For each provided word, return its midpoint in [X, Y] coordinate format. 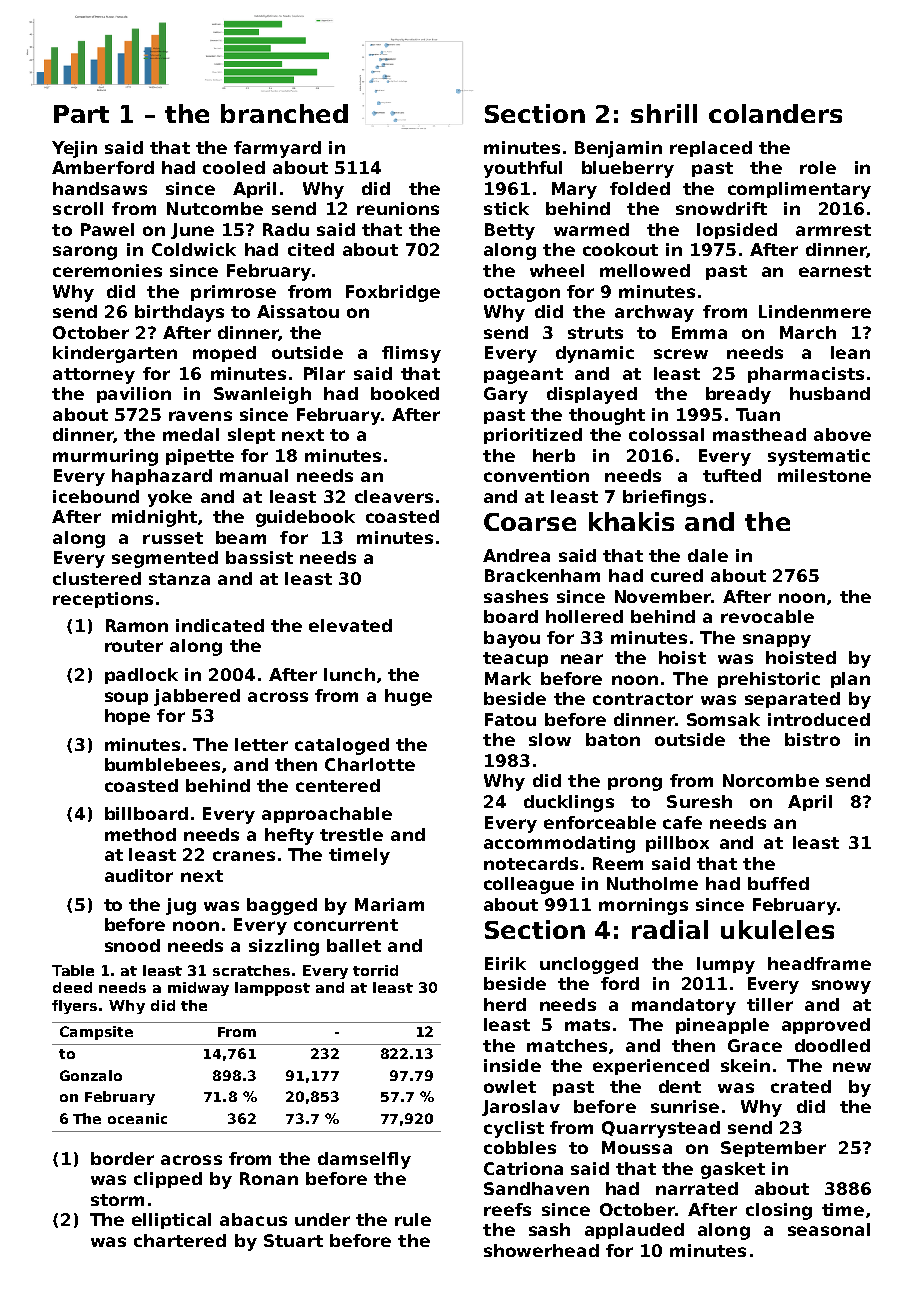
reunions [398, 208]
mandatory [684, 1006]
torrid [375, 970]
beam [241, 537]
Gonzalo [91, 1075]
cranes [244, 856]
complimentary [799, 190]
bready [738, 395]
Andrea [516, 555]
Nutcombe [215, 208]
